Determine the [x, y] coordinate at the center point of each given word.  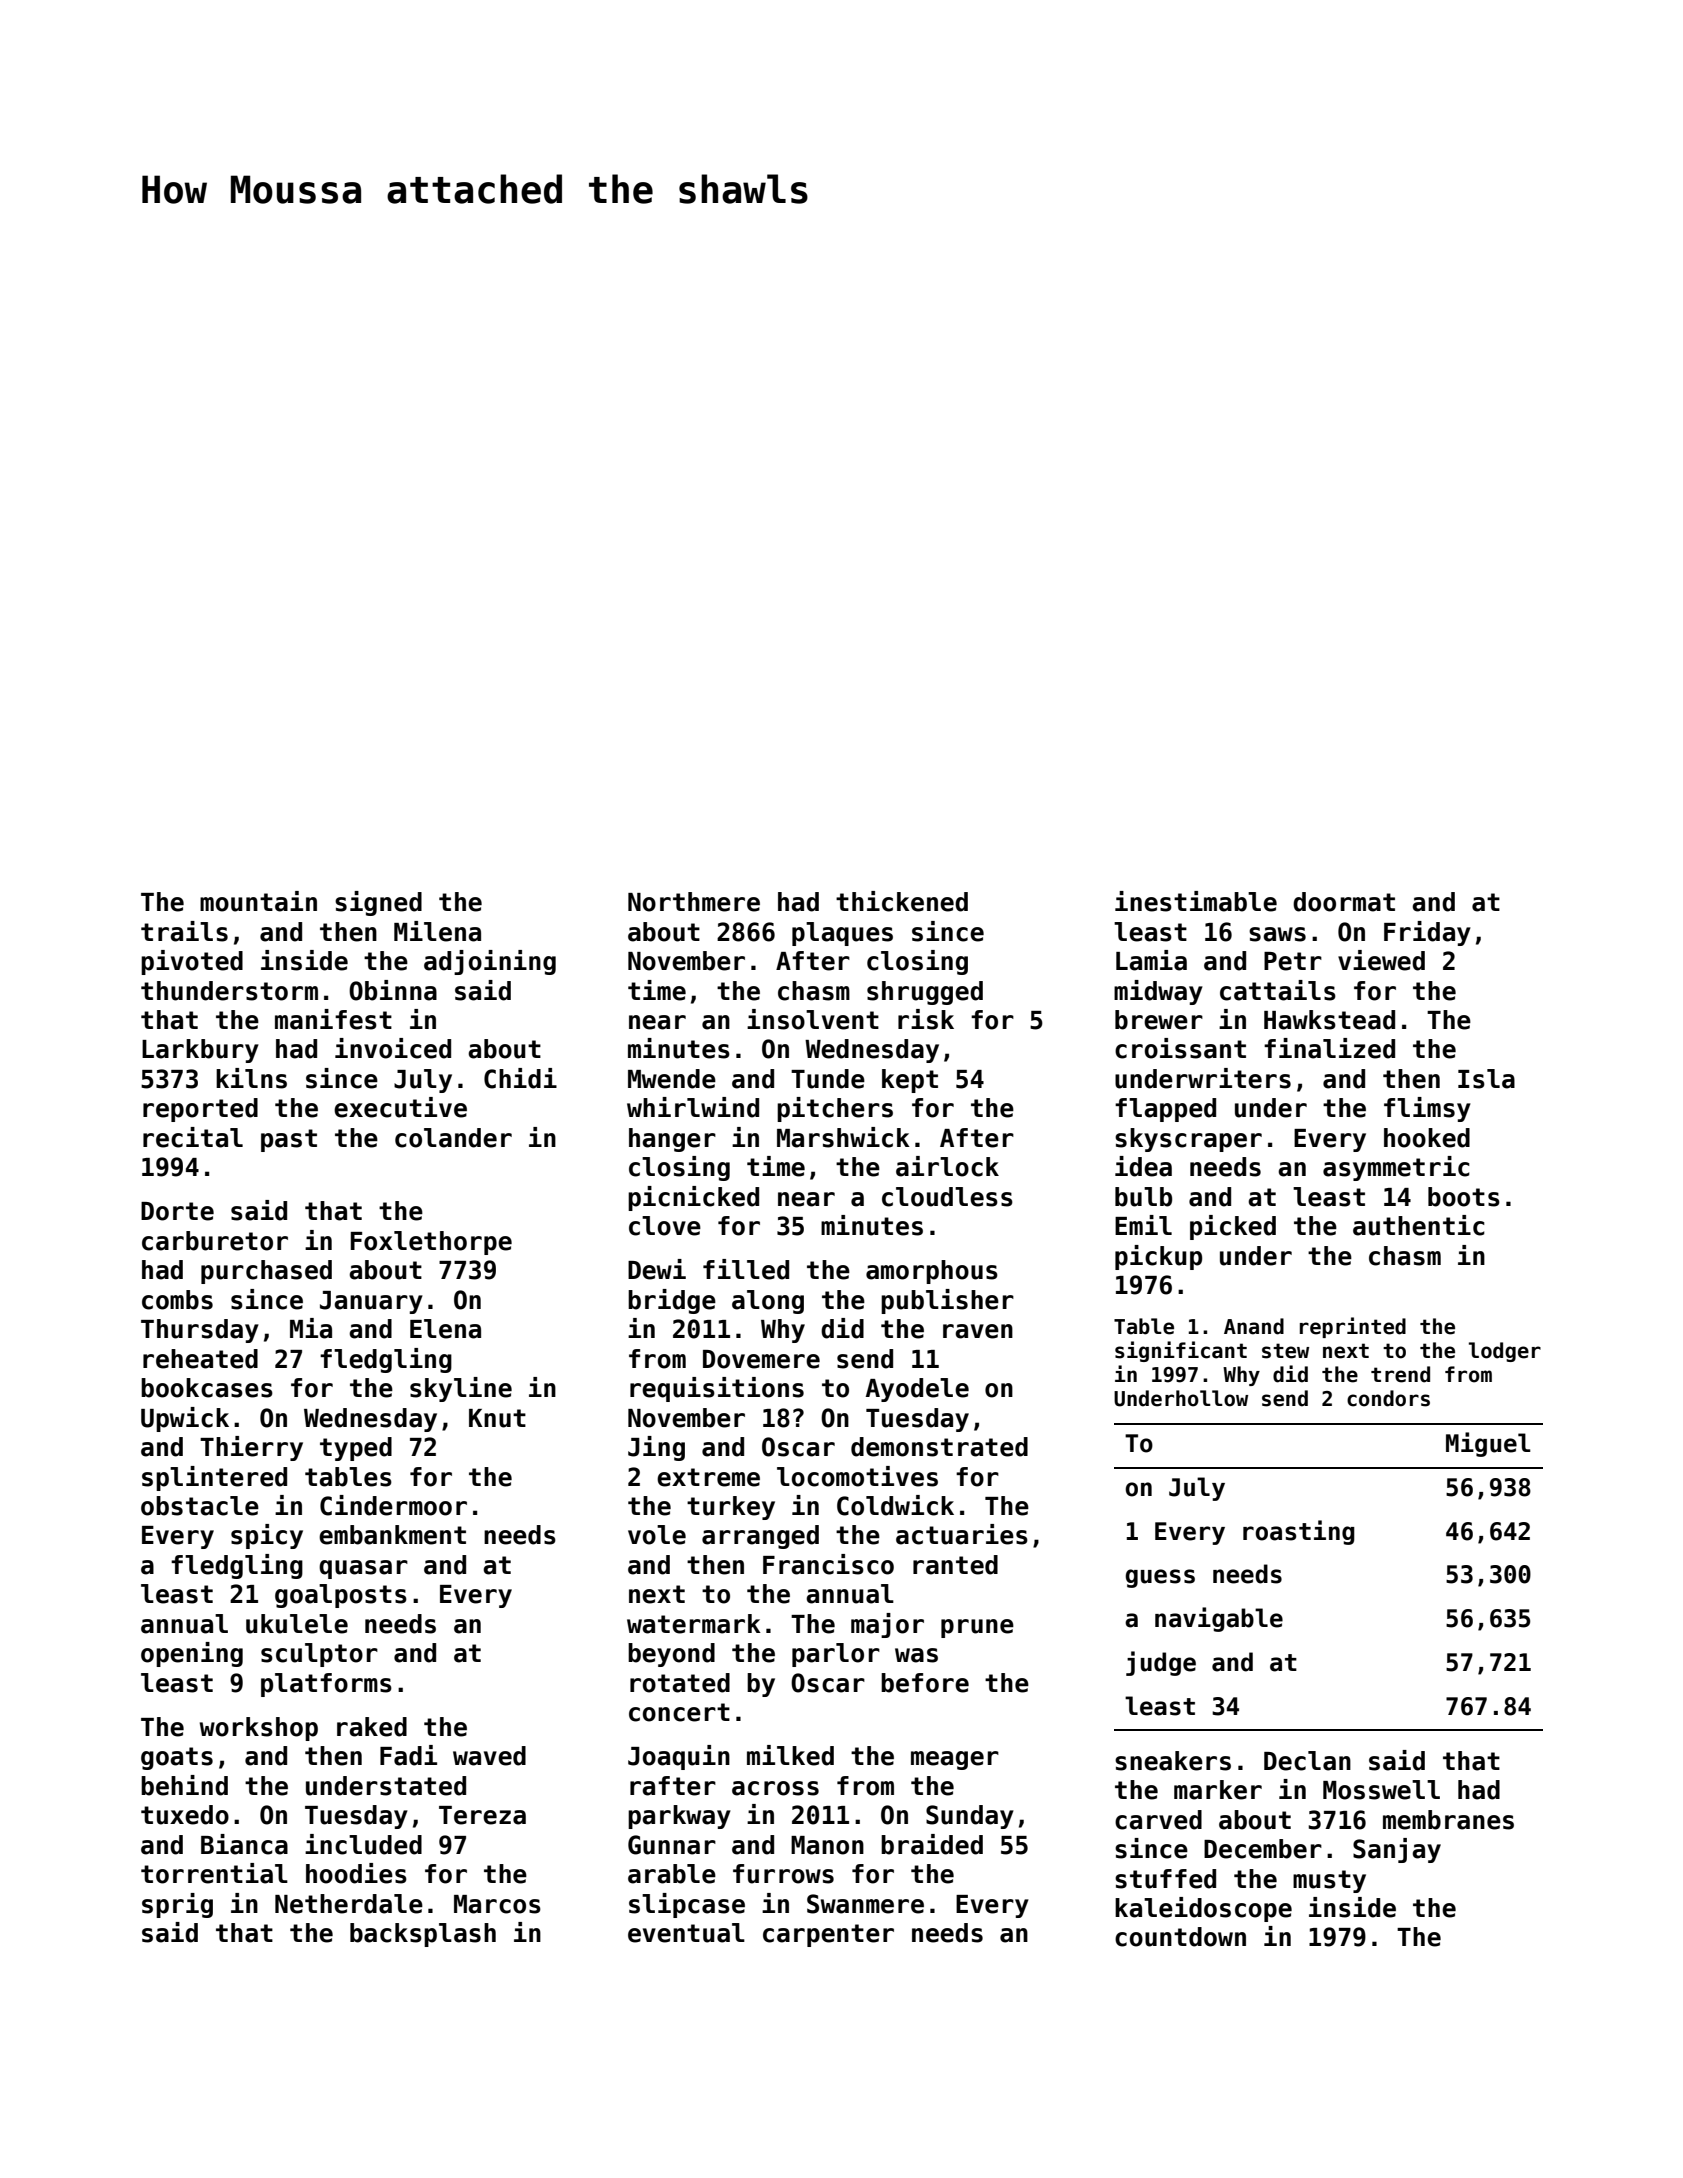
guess [1160, 1578]
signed [378, 903]
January [371, 1302]
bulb [1143, 1197]
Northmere [694, 902]
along [768, 1302]
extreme [708, 1477]
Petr [1293, 961]
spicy [267, 1536]
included [363, 1844]
